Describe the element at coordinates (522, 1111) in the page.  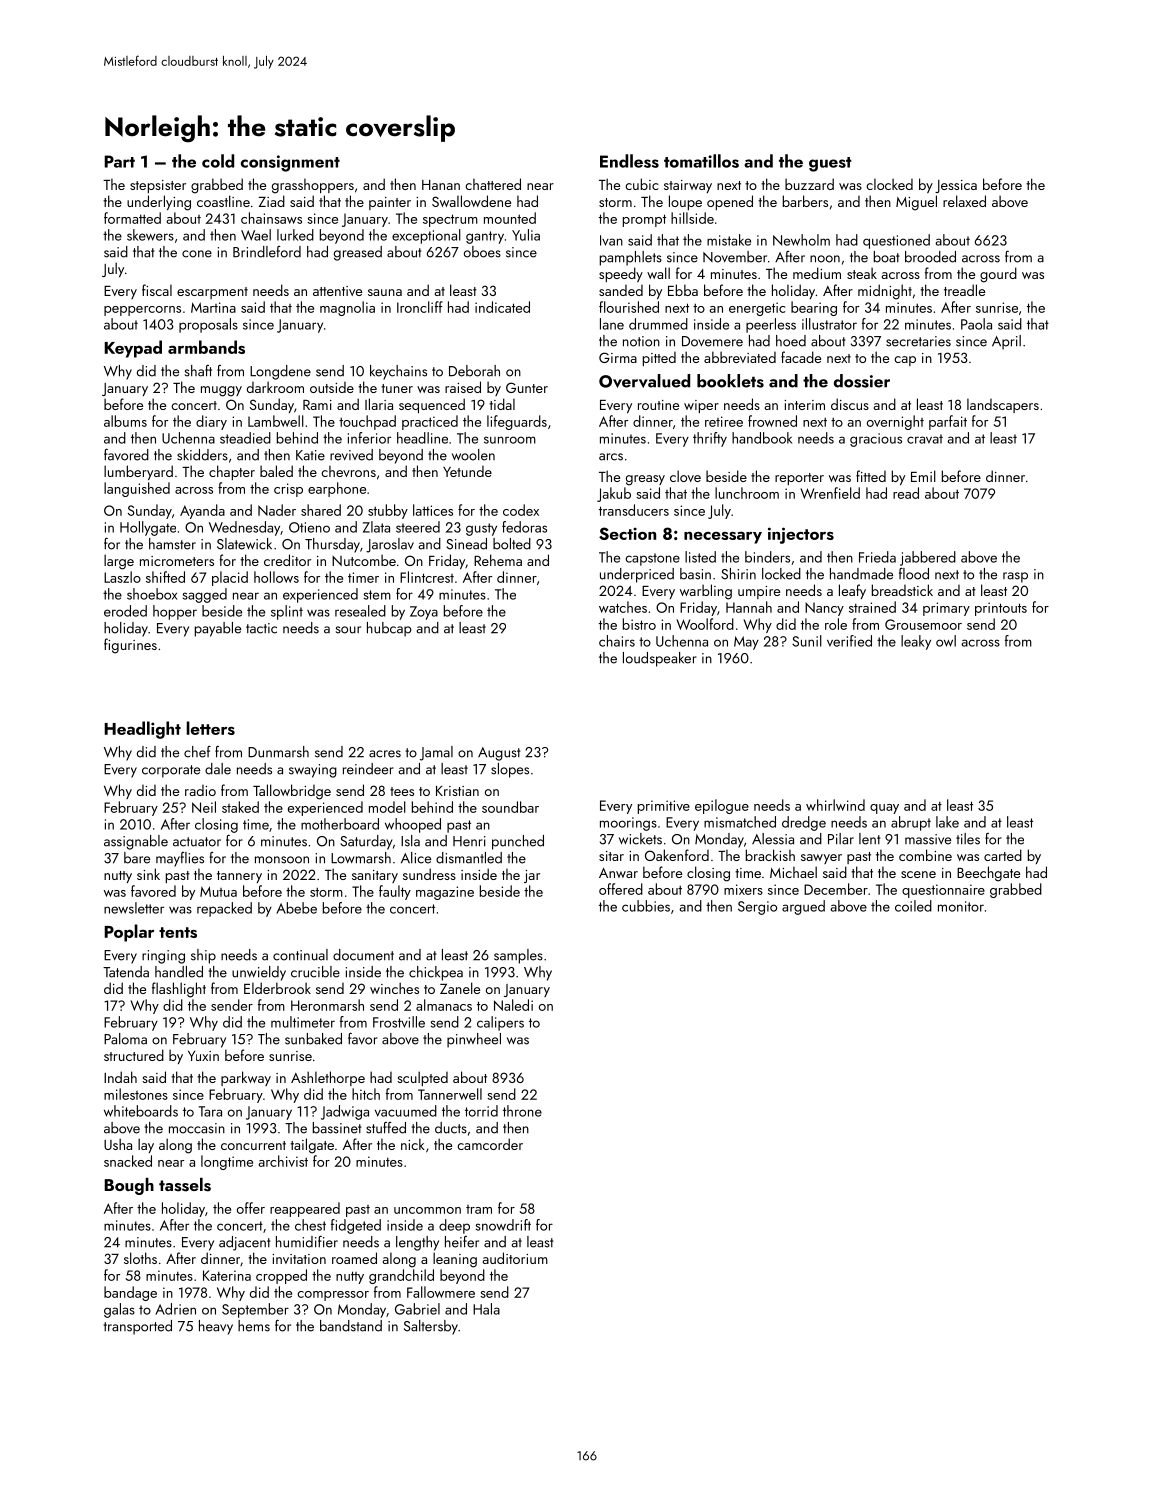
I see `throne` at that location.
